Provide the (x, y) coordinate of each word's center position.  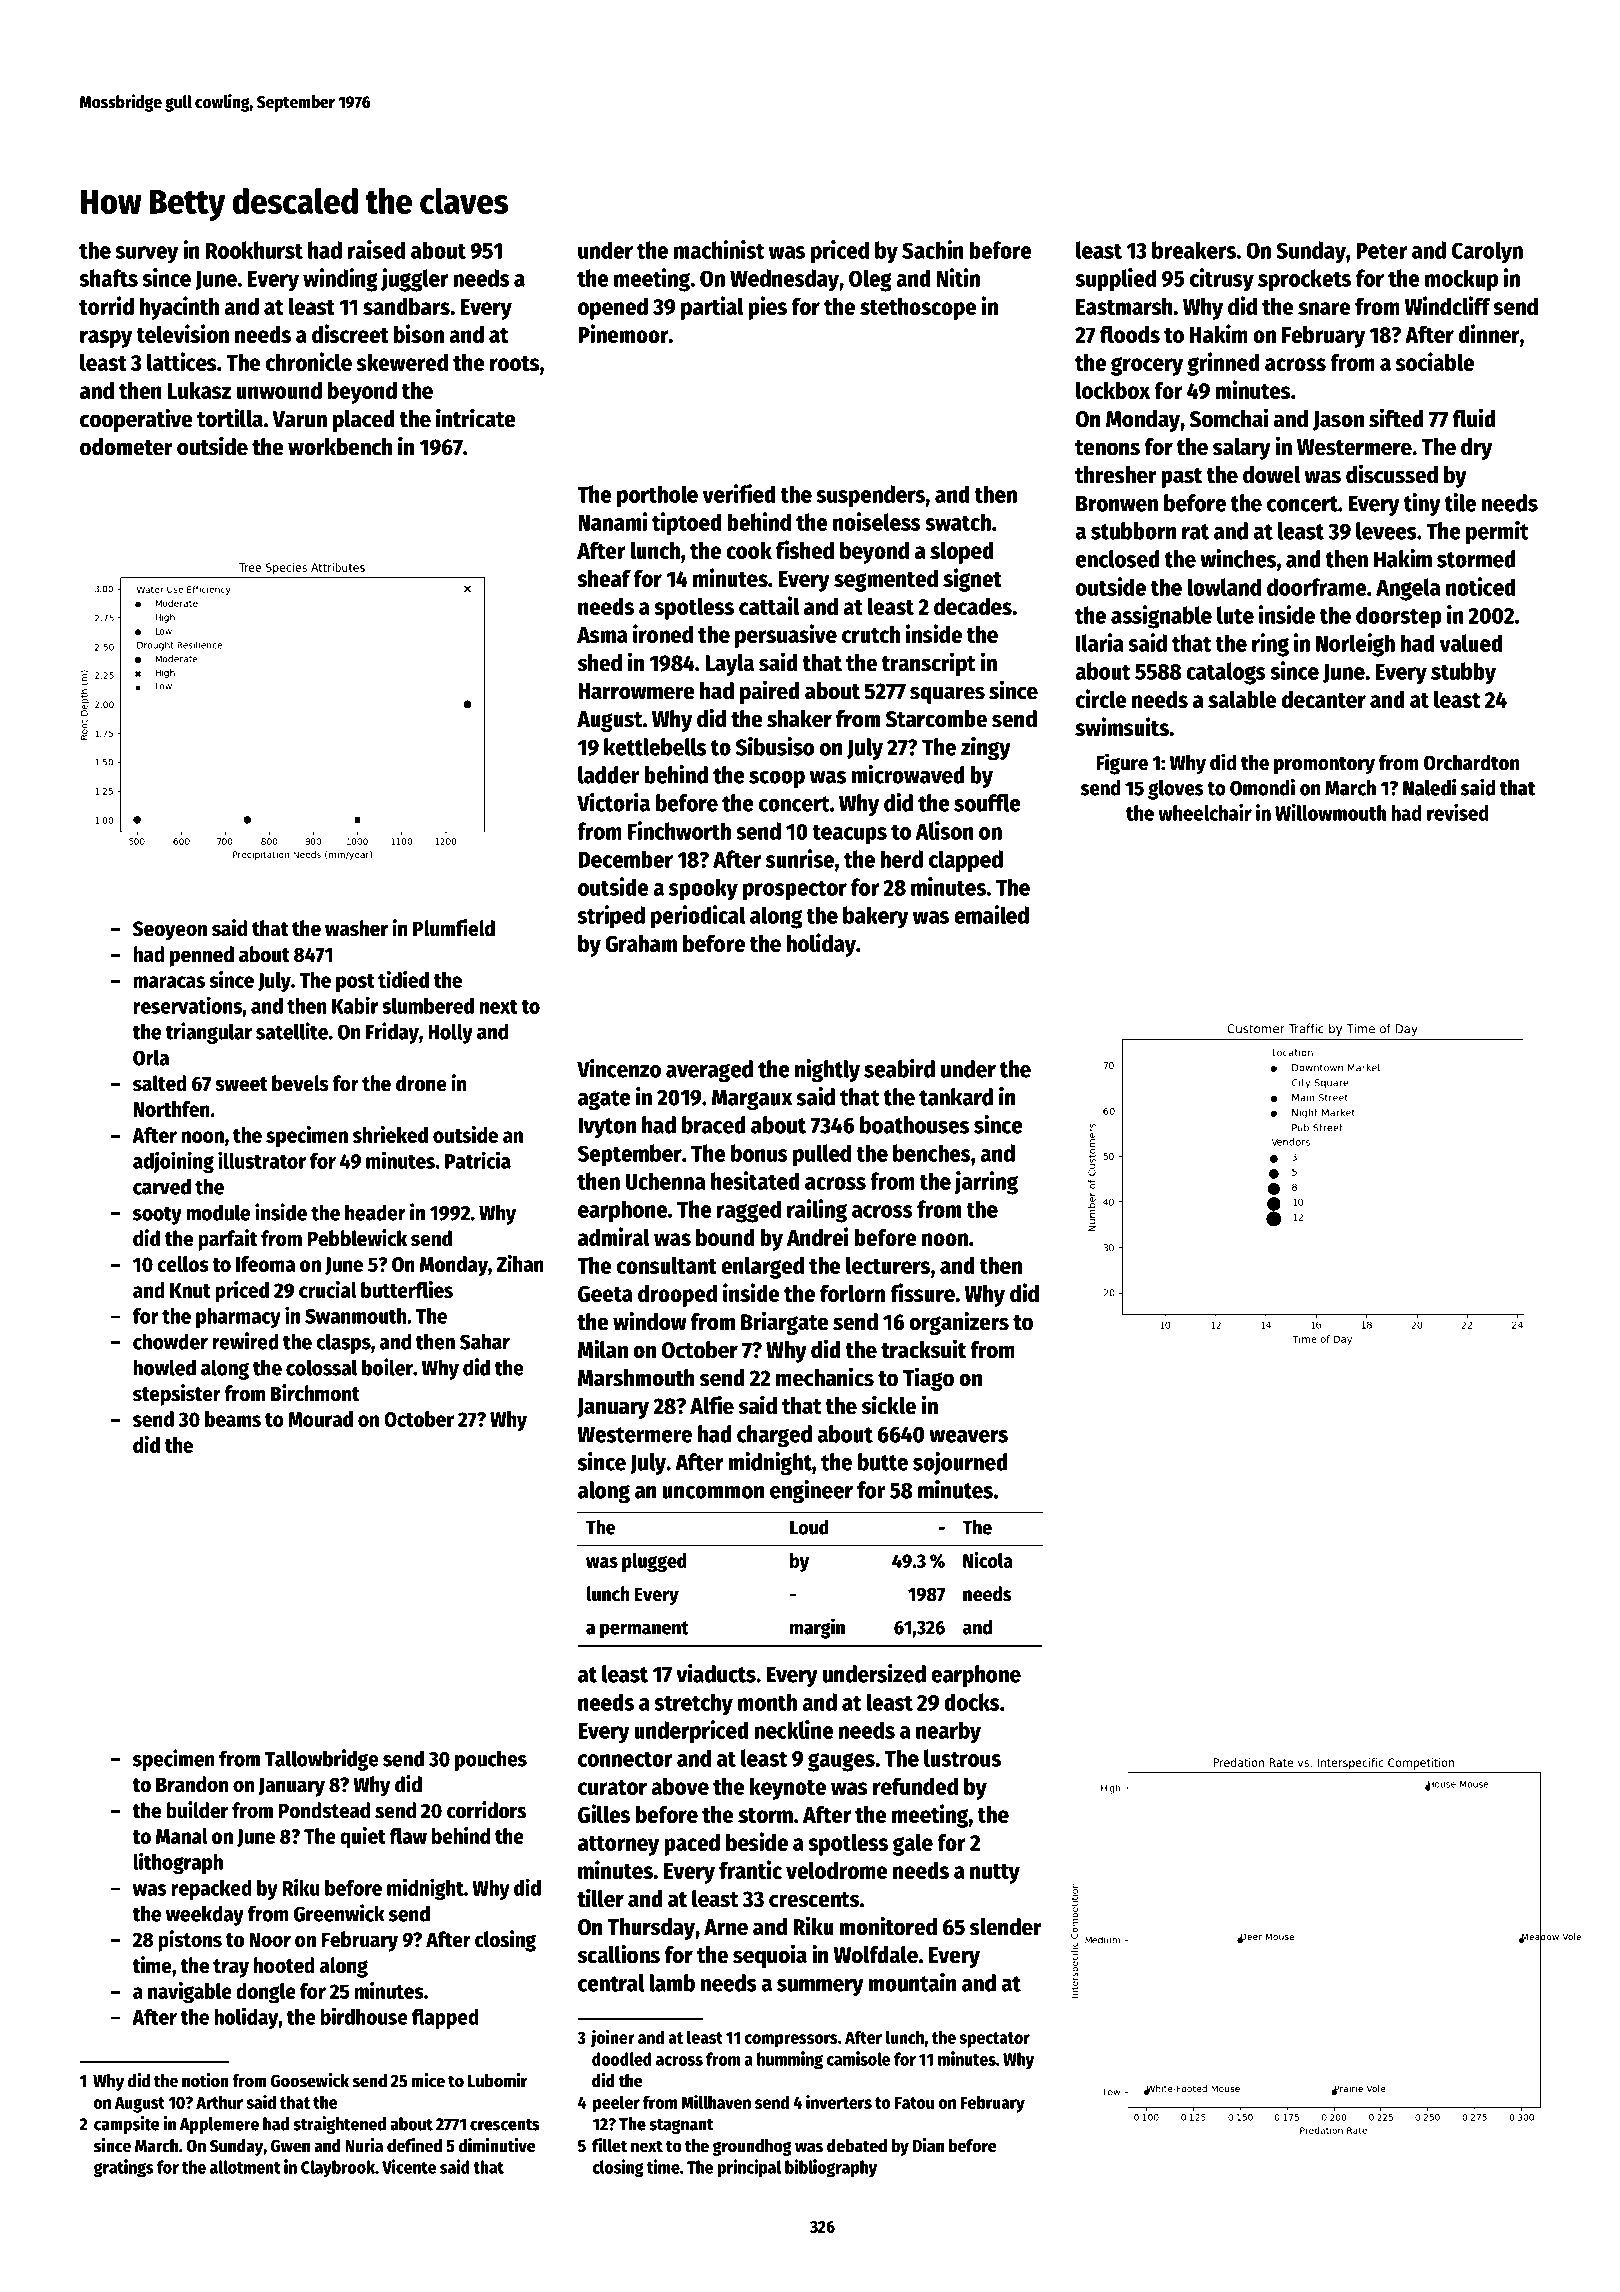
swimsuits (1122, 726)
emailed (991, 914)
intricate (476, 418)
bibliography (831, 2168)
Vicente (409, 2166)
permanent (644, 1630)
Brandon (192, 1784)
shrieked (390, 1134)
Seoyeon (170, 931)
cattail (769, 605)
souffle (987, 803)
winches (1238, 558)
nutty (995, 1874)
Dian (928, 2145)
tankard (956, 1097)
